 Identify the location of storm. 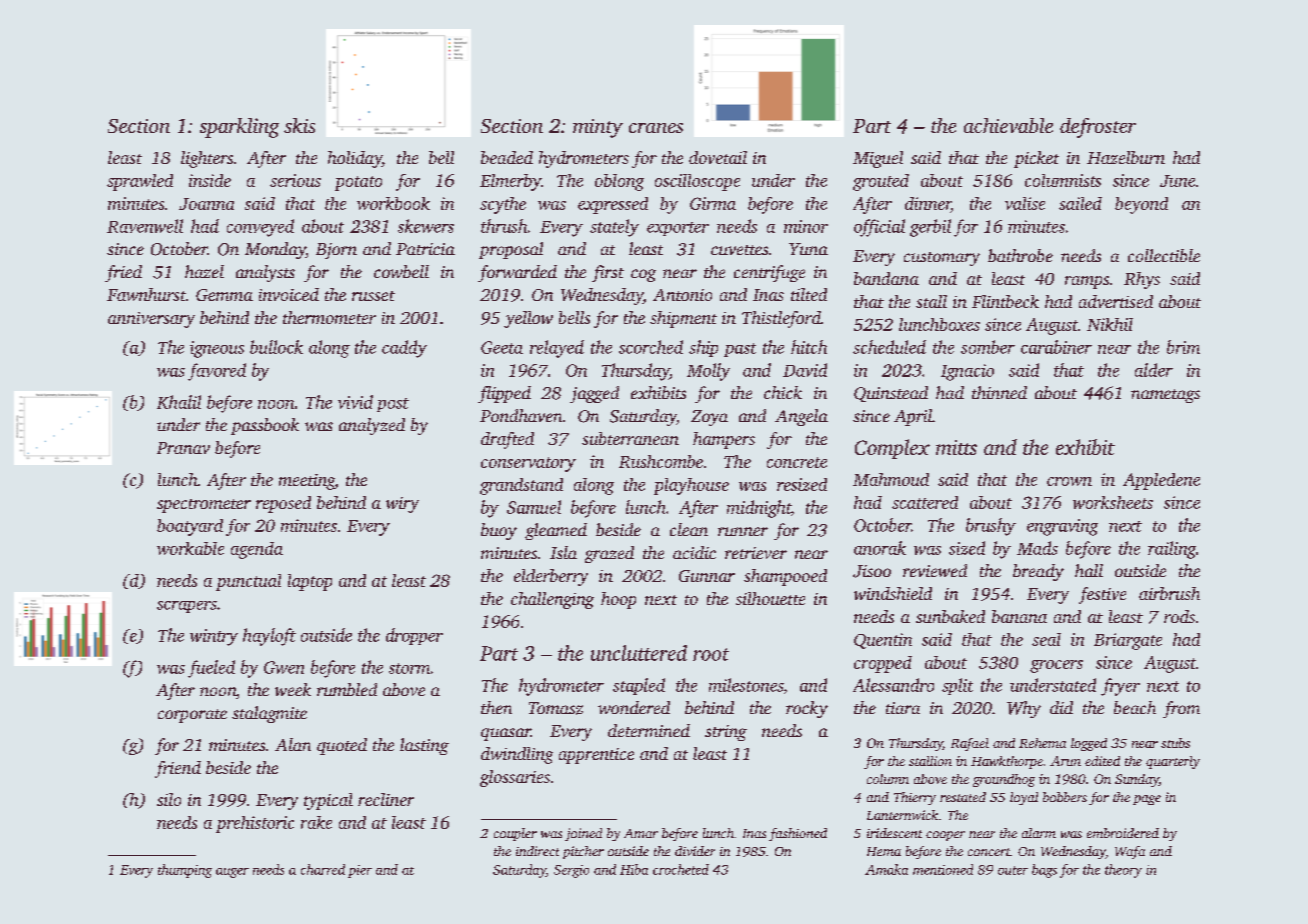
(409, 668).
